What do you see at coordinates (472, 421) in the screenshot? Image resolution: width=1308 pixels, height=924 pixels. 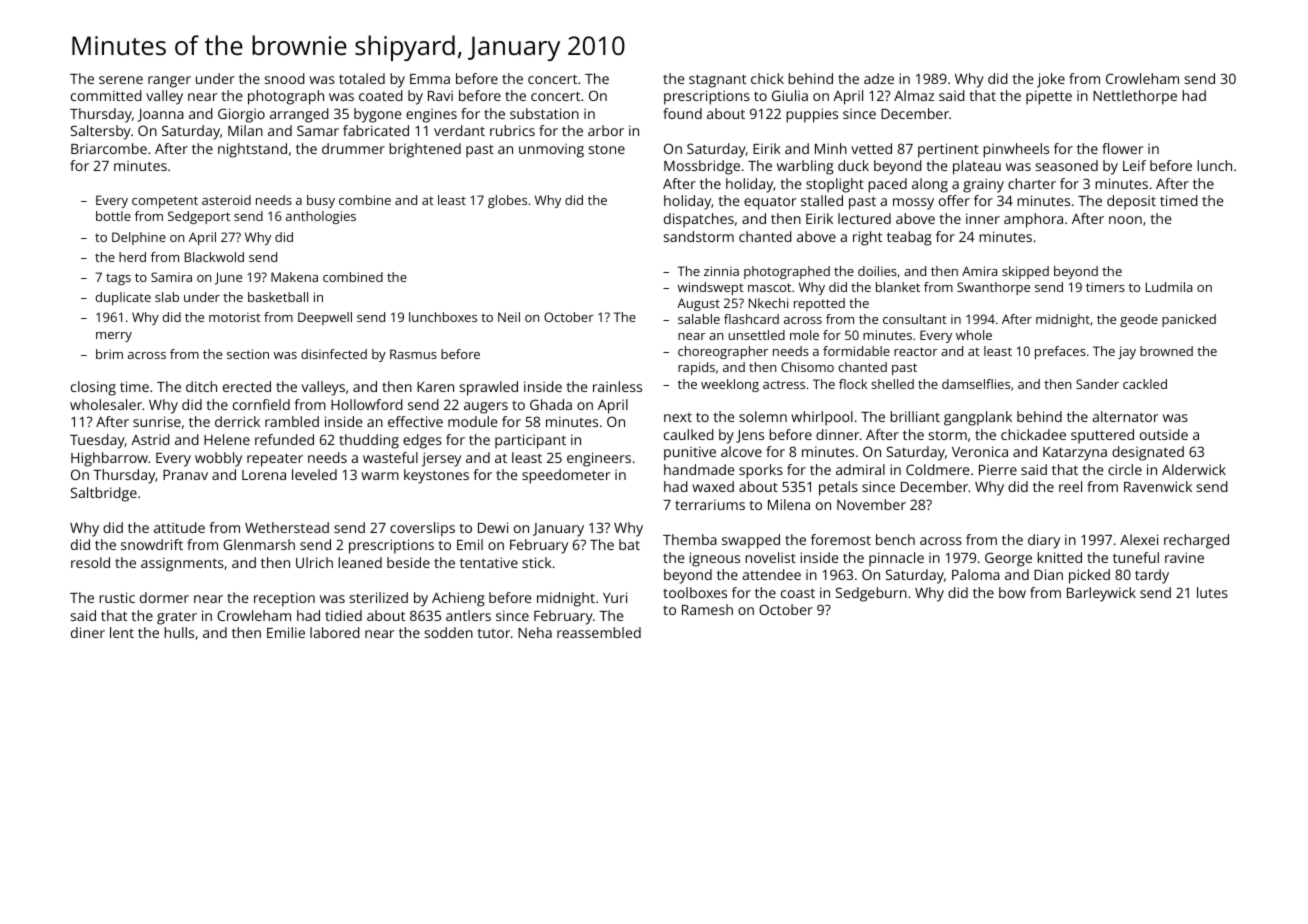 I see `module` at bounding box center [472, 421].
